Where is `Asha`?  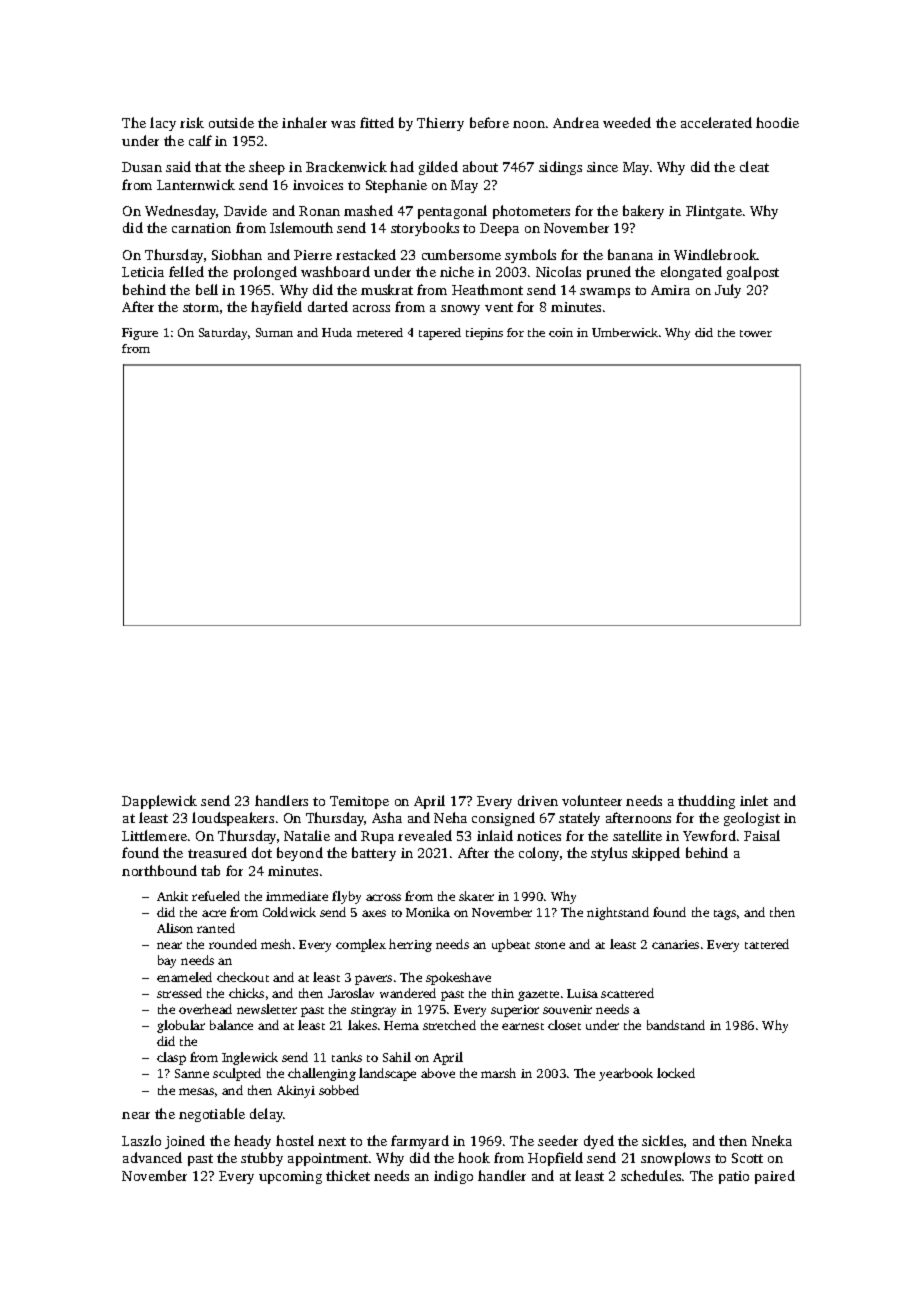 Asha is located at coordinates (387, 817).
